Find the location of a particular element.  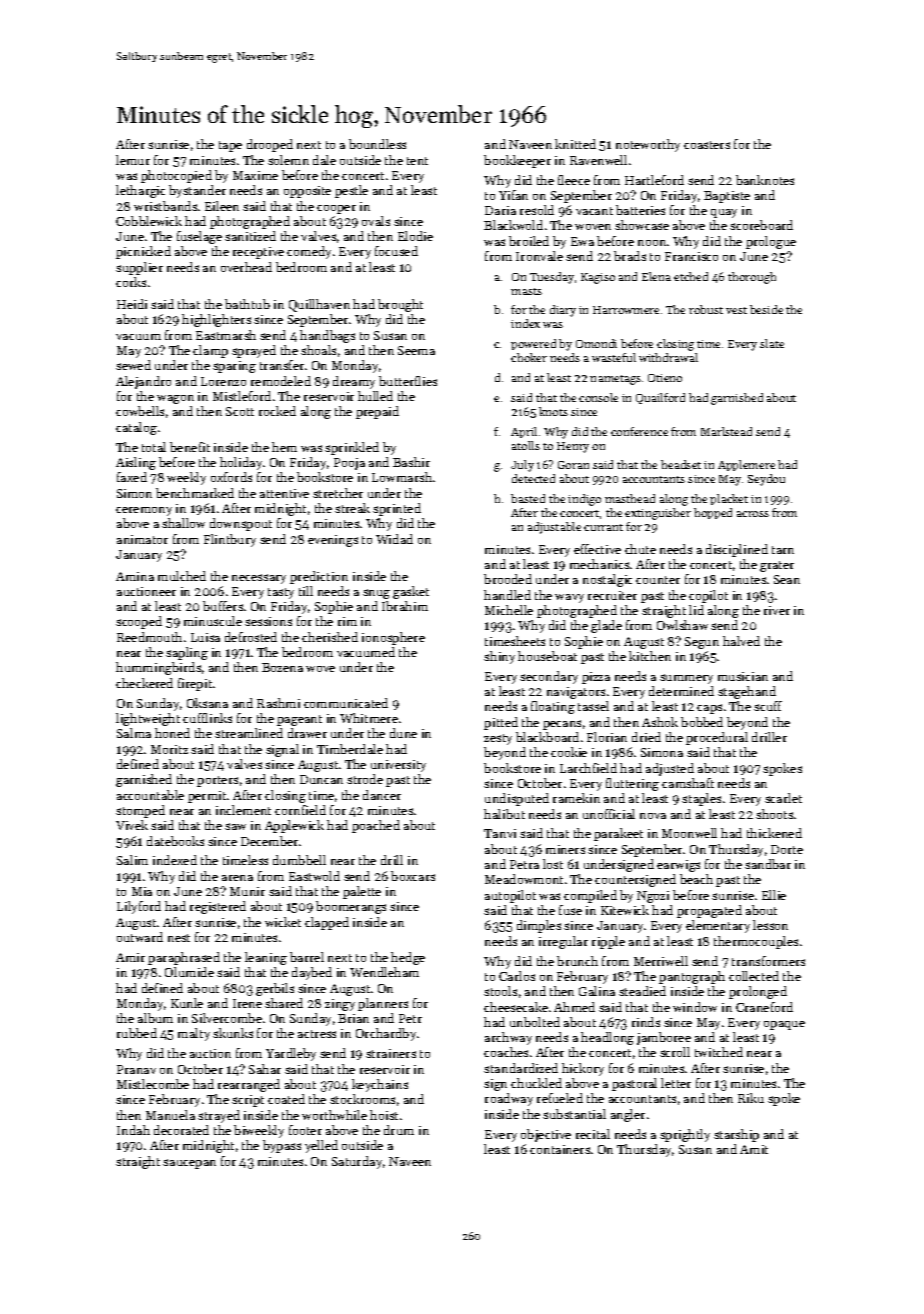

masts is located at coordinates (526, 291).
